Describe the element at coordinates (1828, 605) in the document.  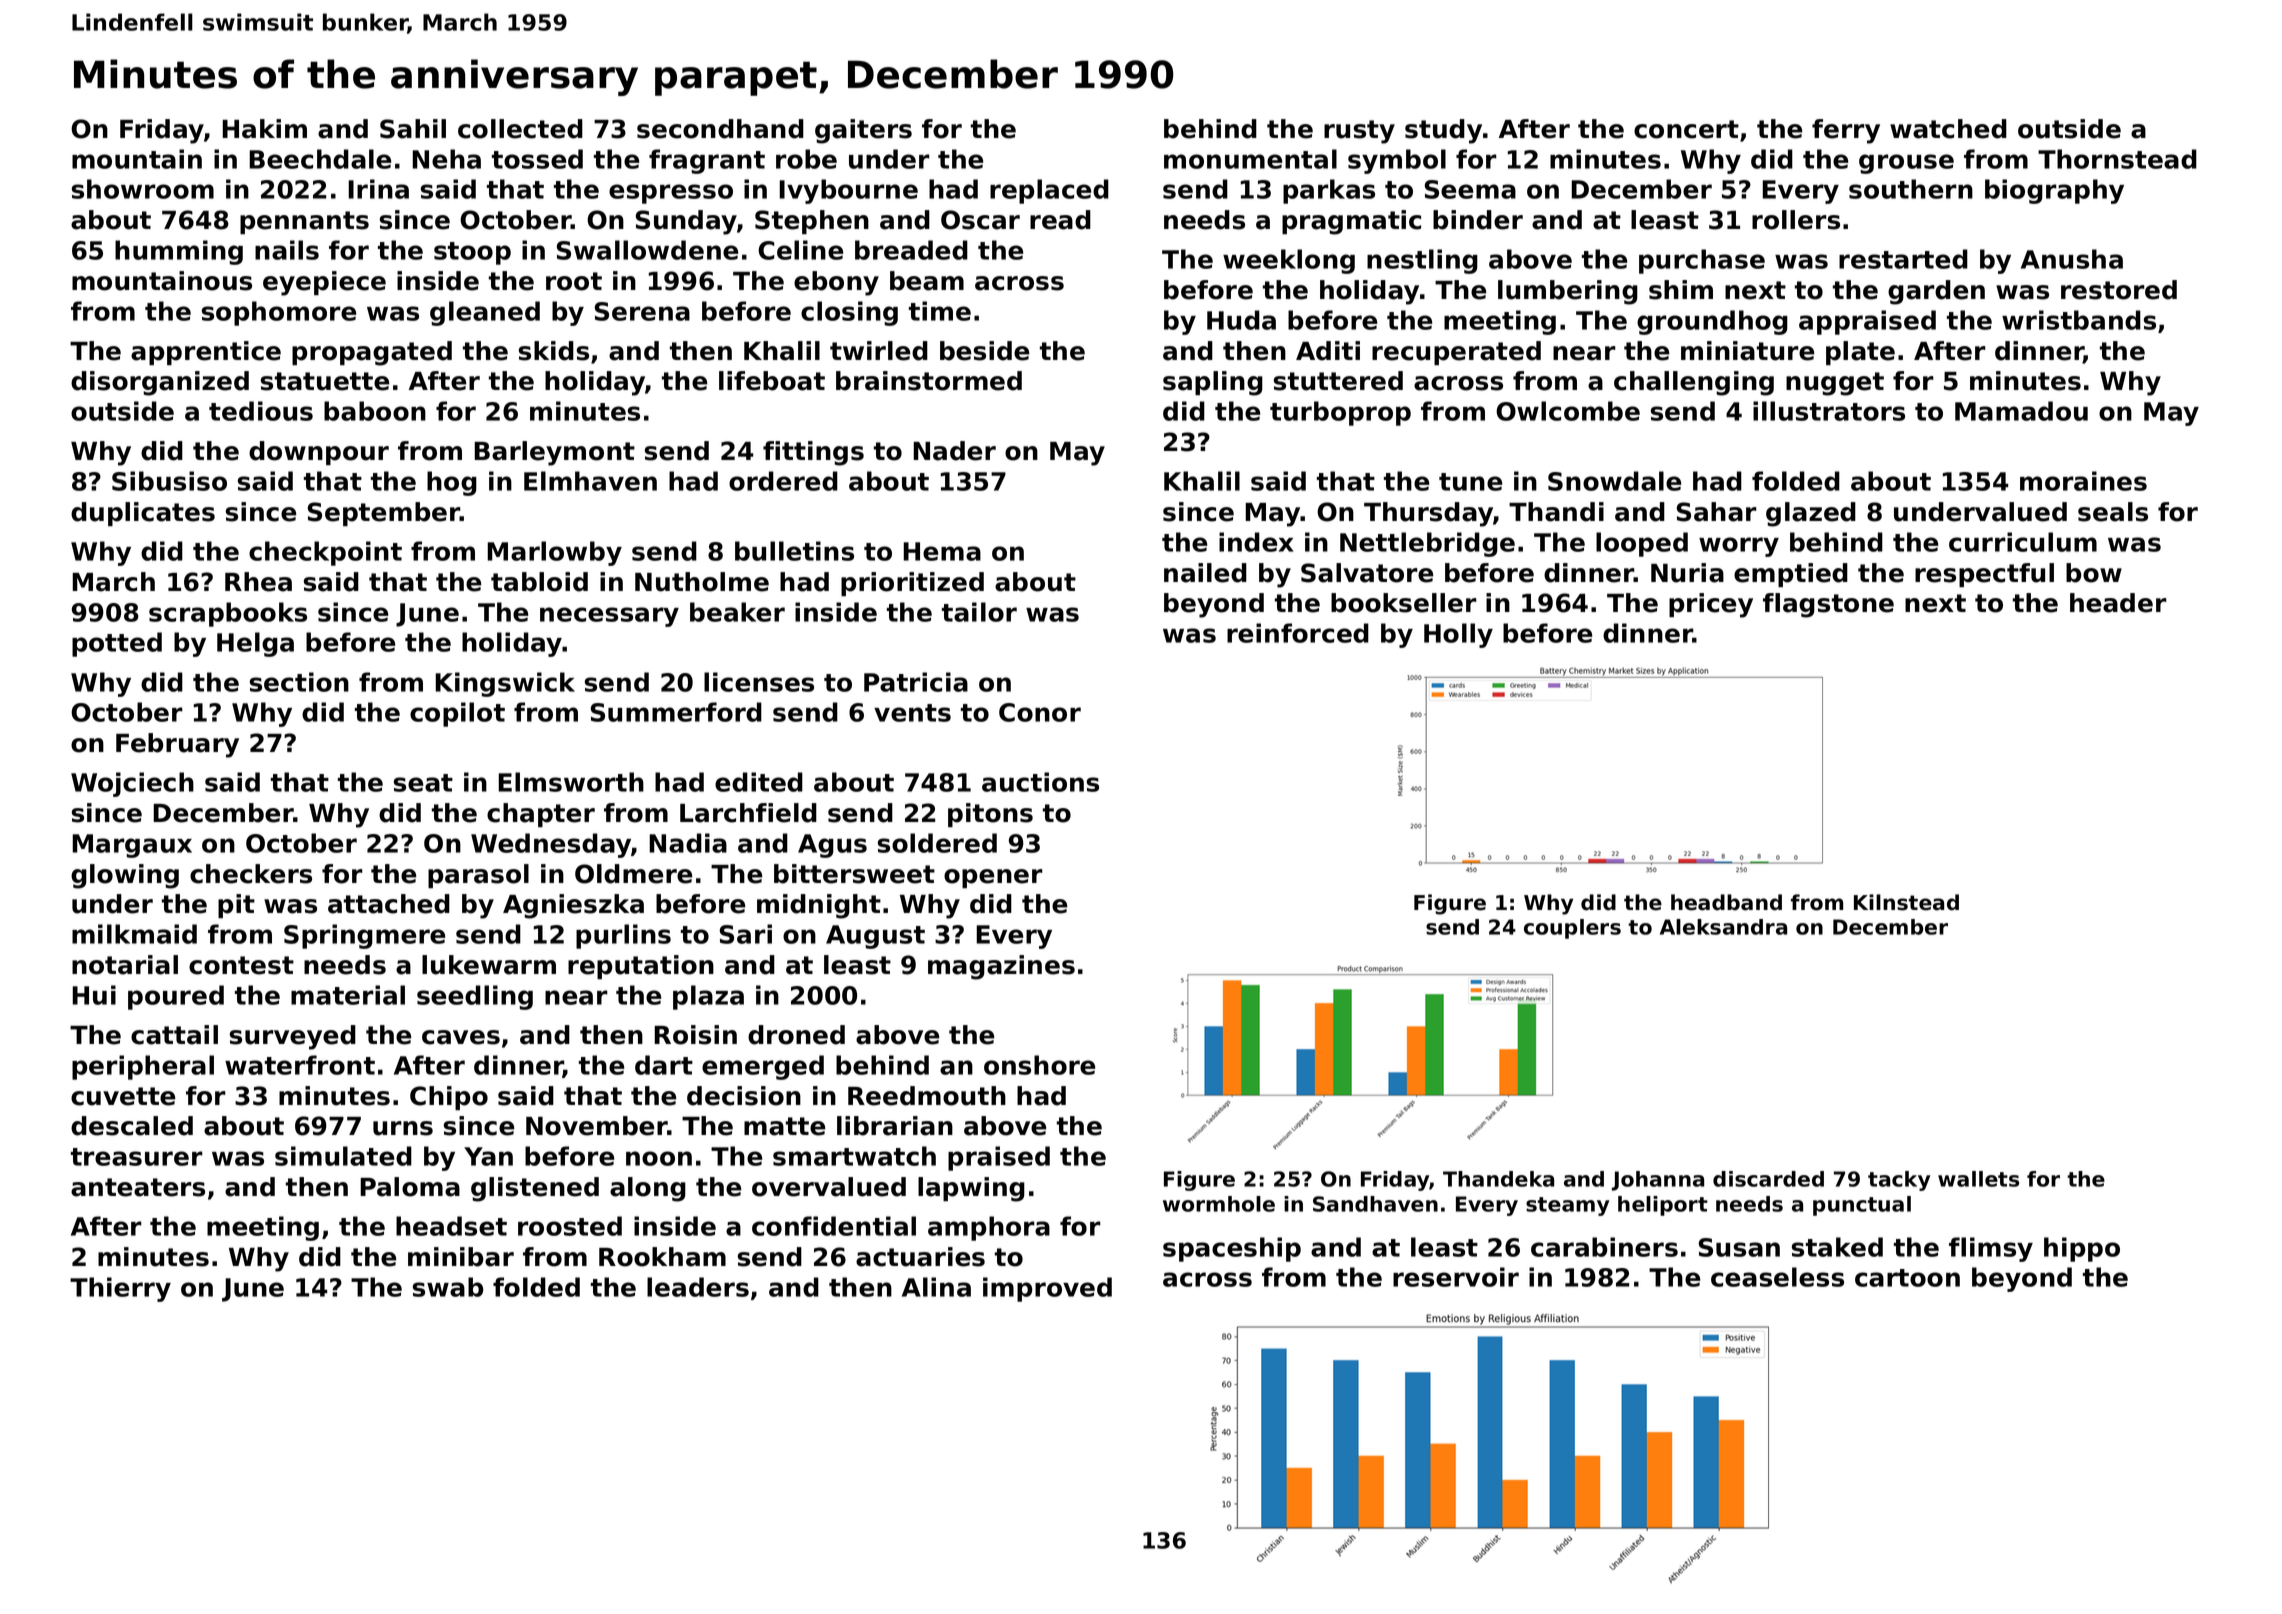
I see `flagstone` at that location.
